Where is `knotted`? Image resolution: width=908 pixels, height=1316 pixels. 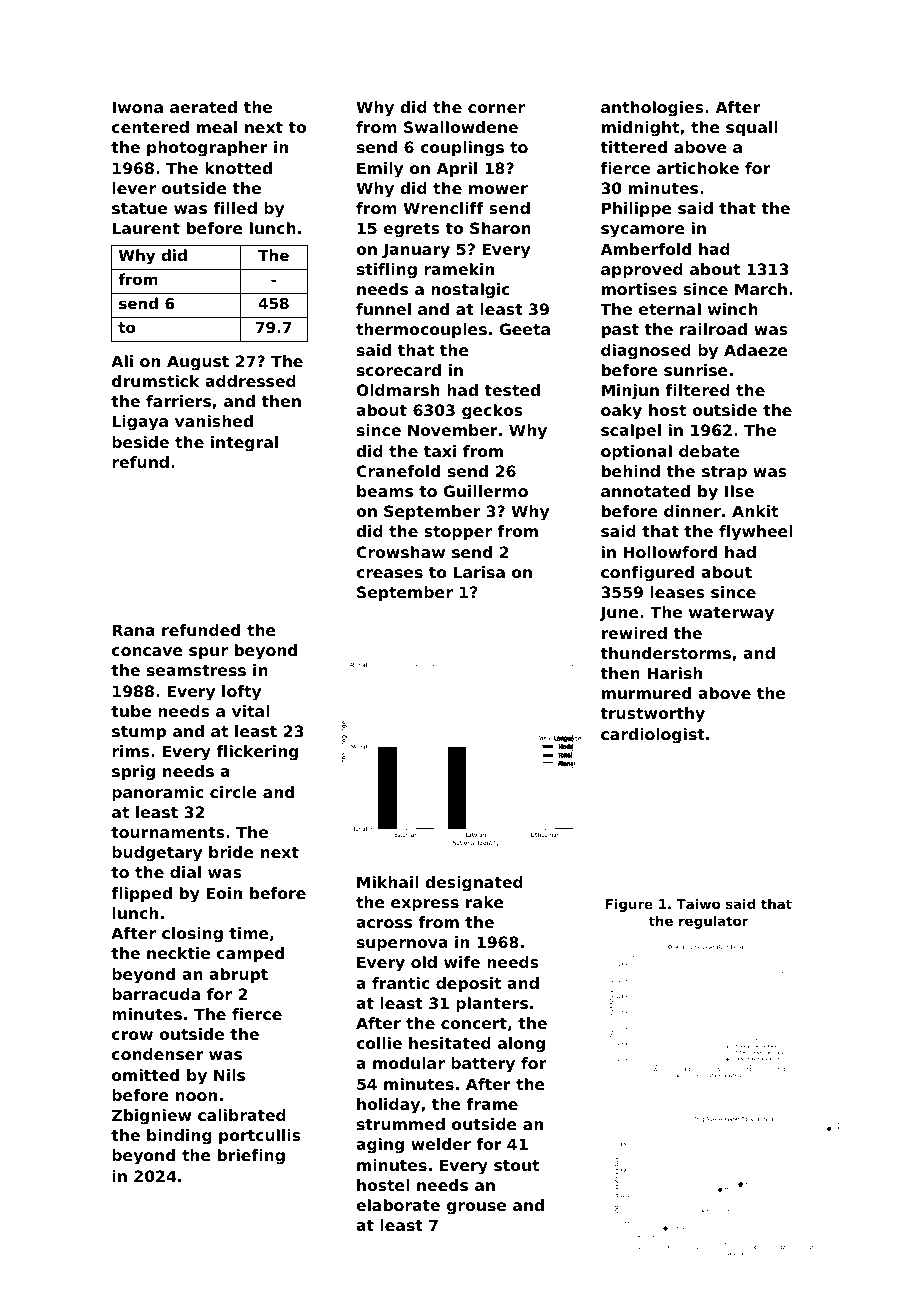 knotted is located at coordinates (238, 168).
